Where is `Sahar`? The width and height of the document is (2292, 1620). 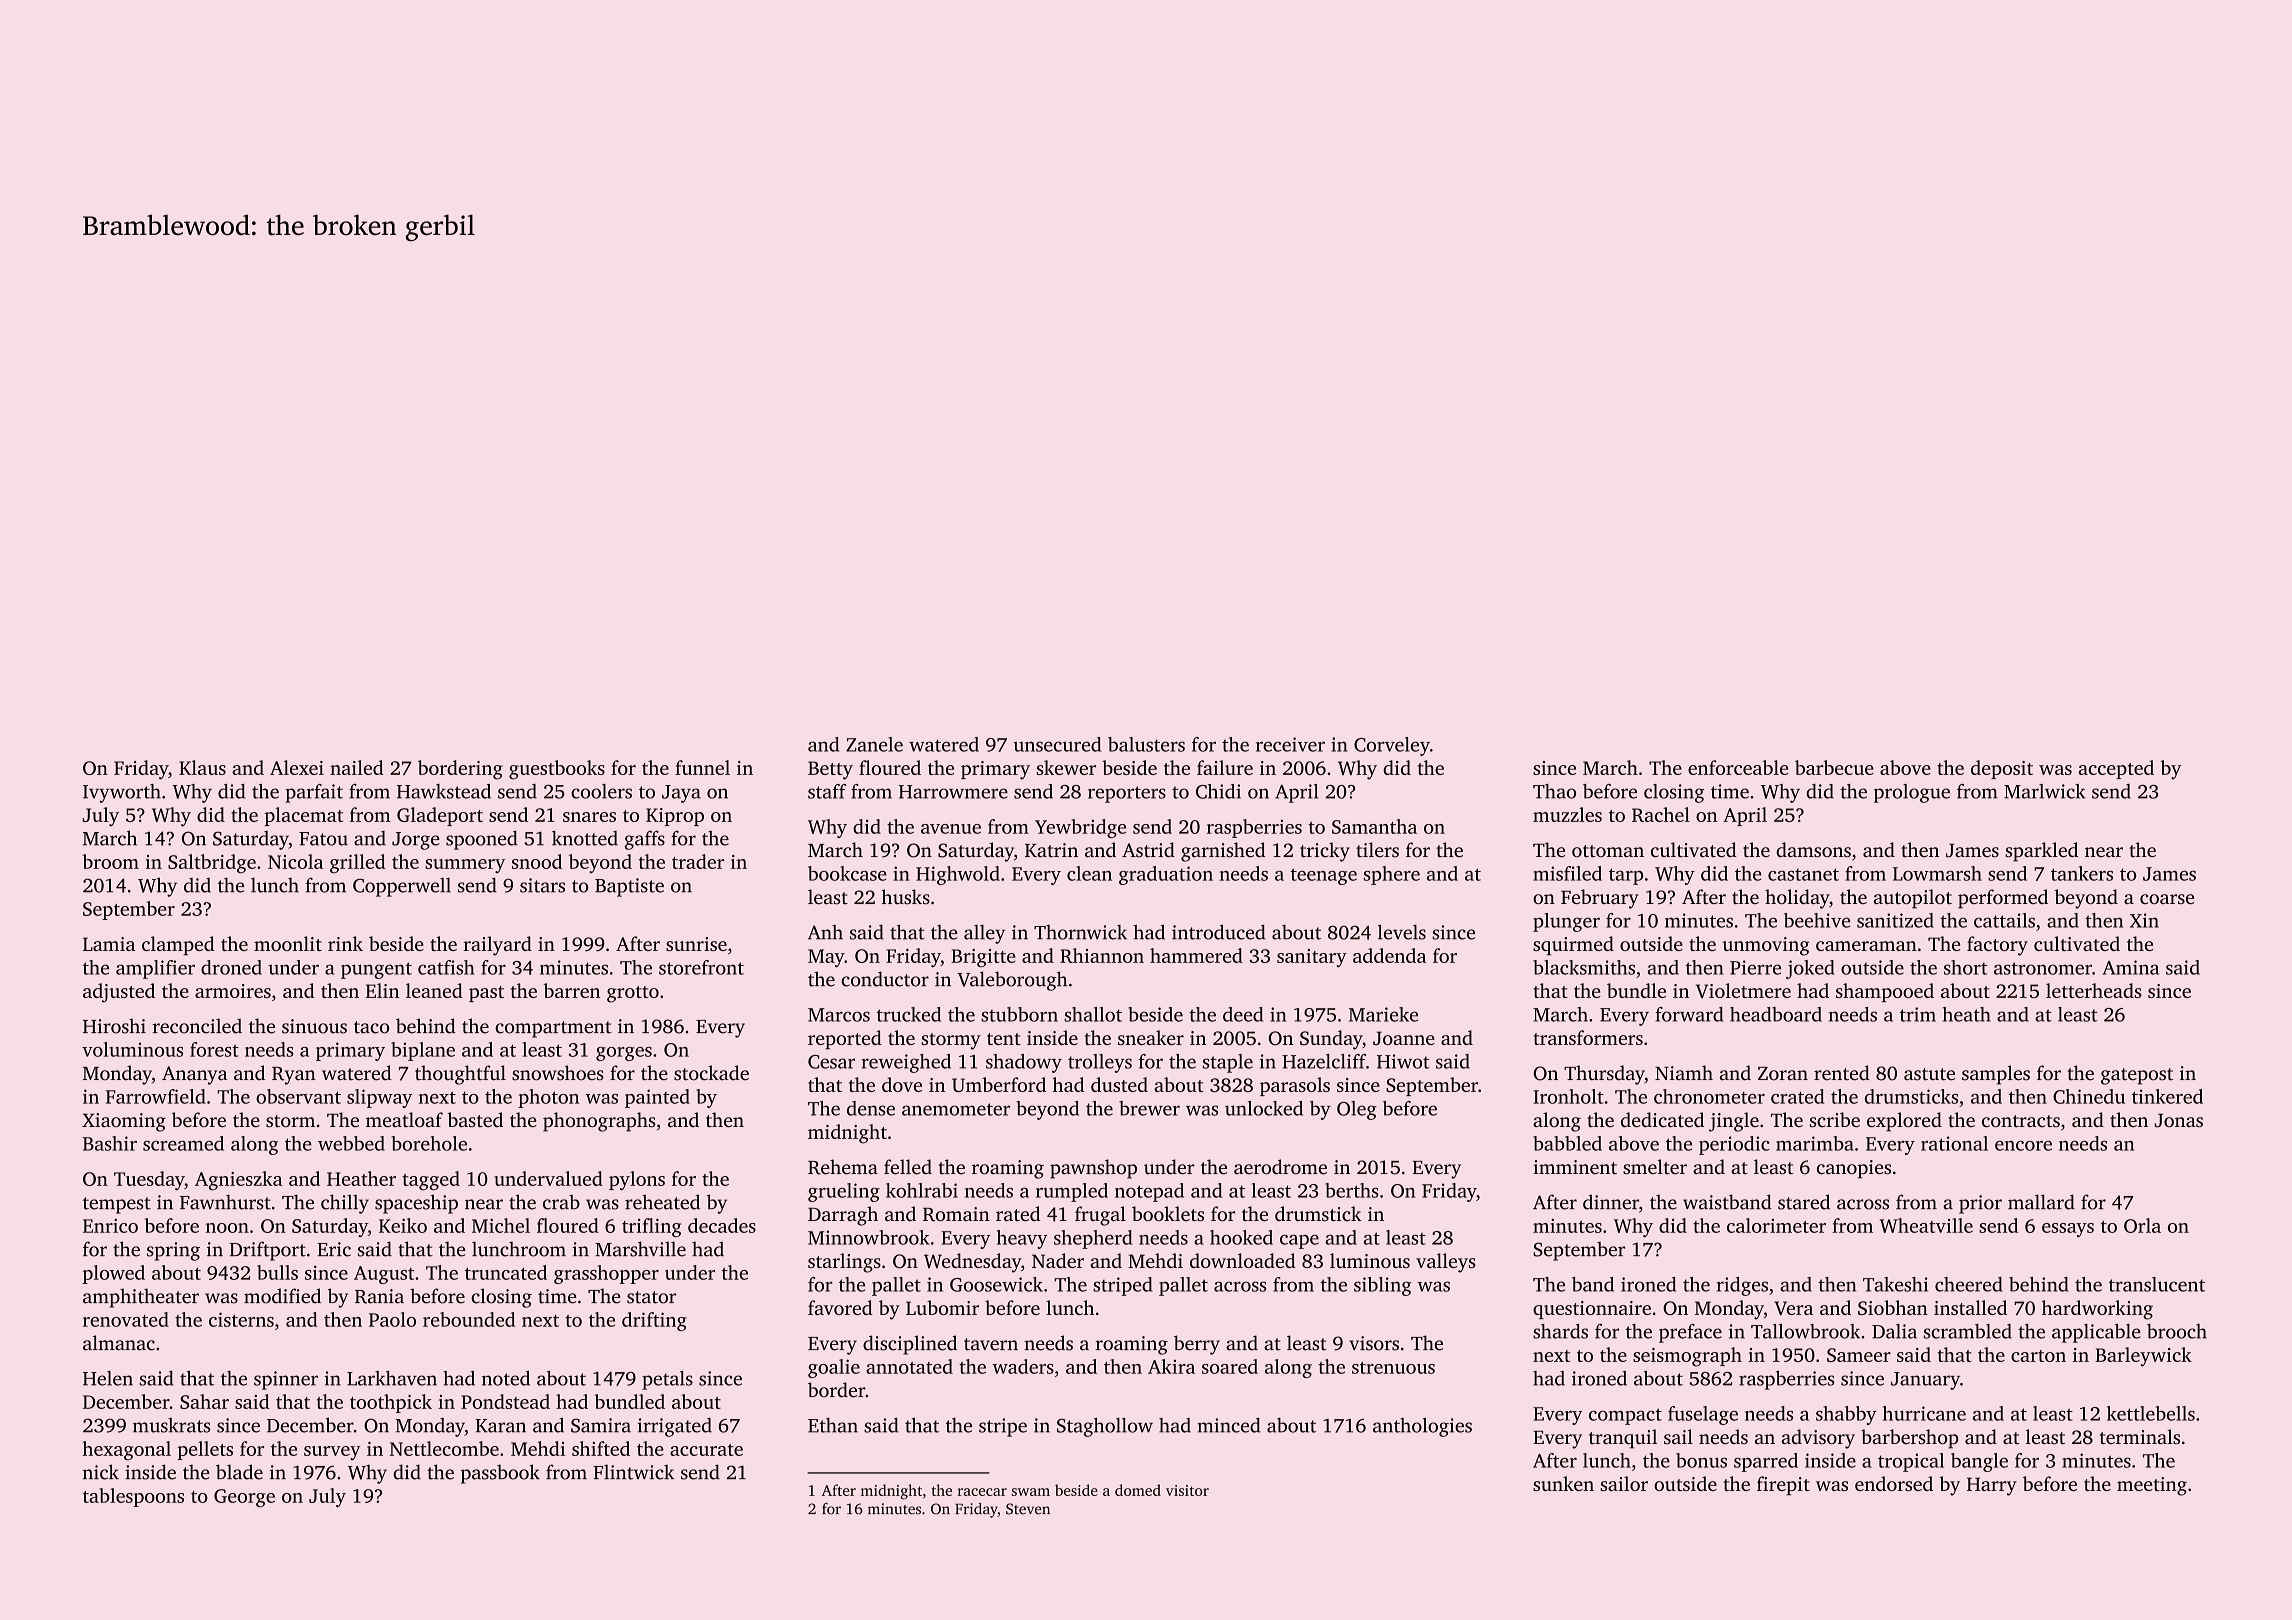
Sahar is located at coordinates (204, 1401).
